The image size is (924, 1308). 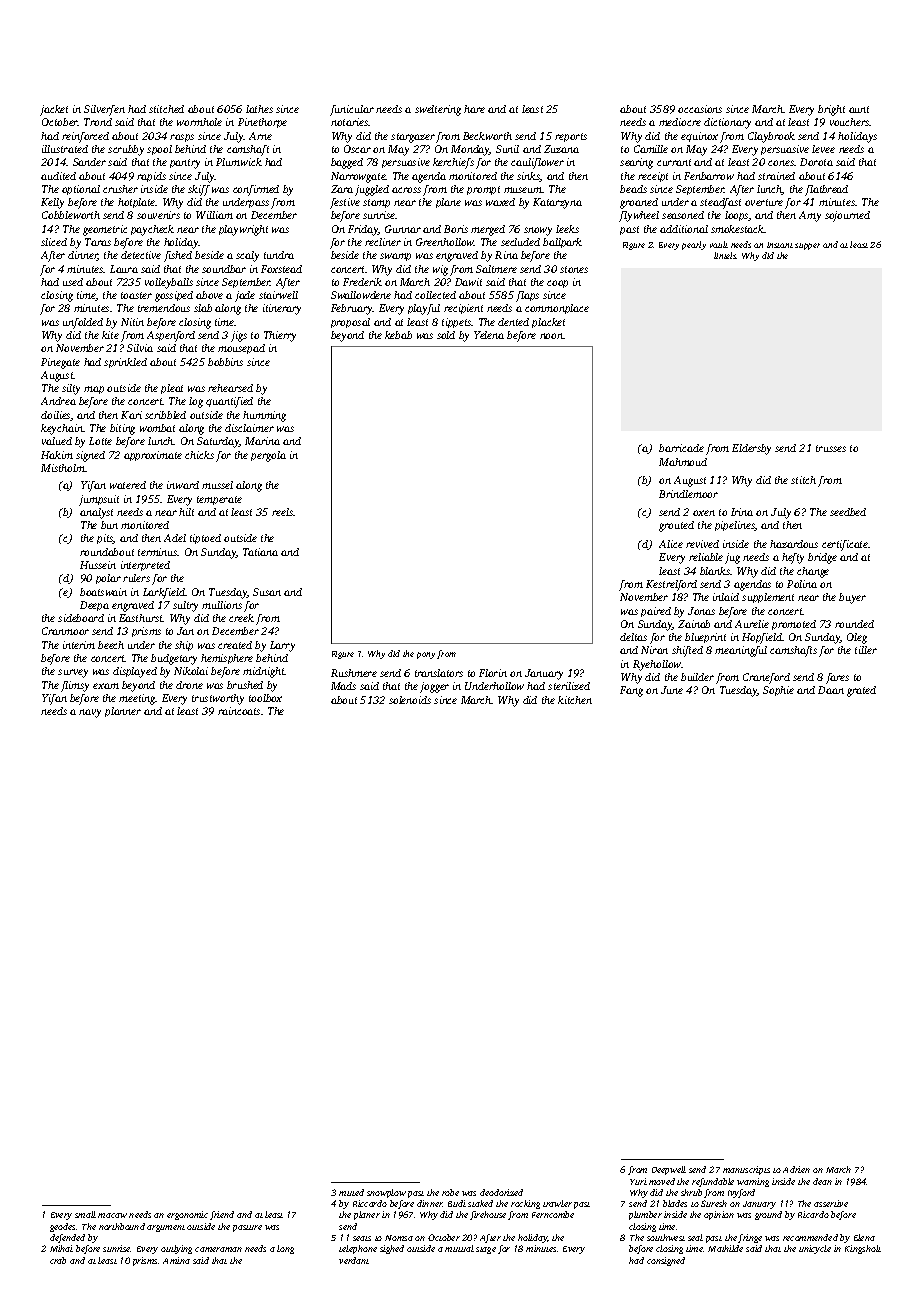 I want to click on small, so click(x=85, y=1214).
